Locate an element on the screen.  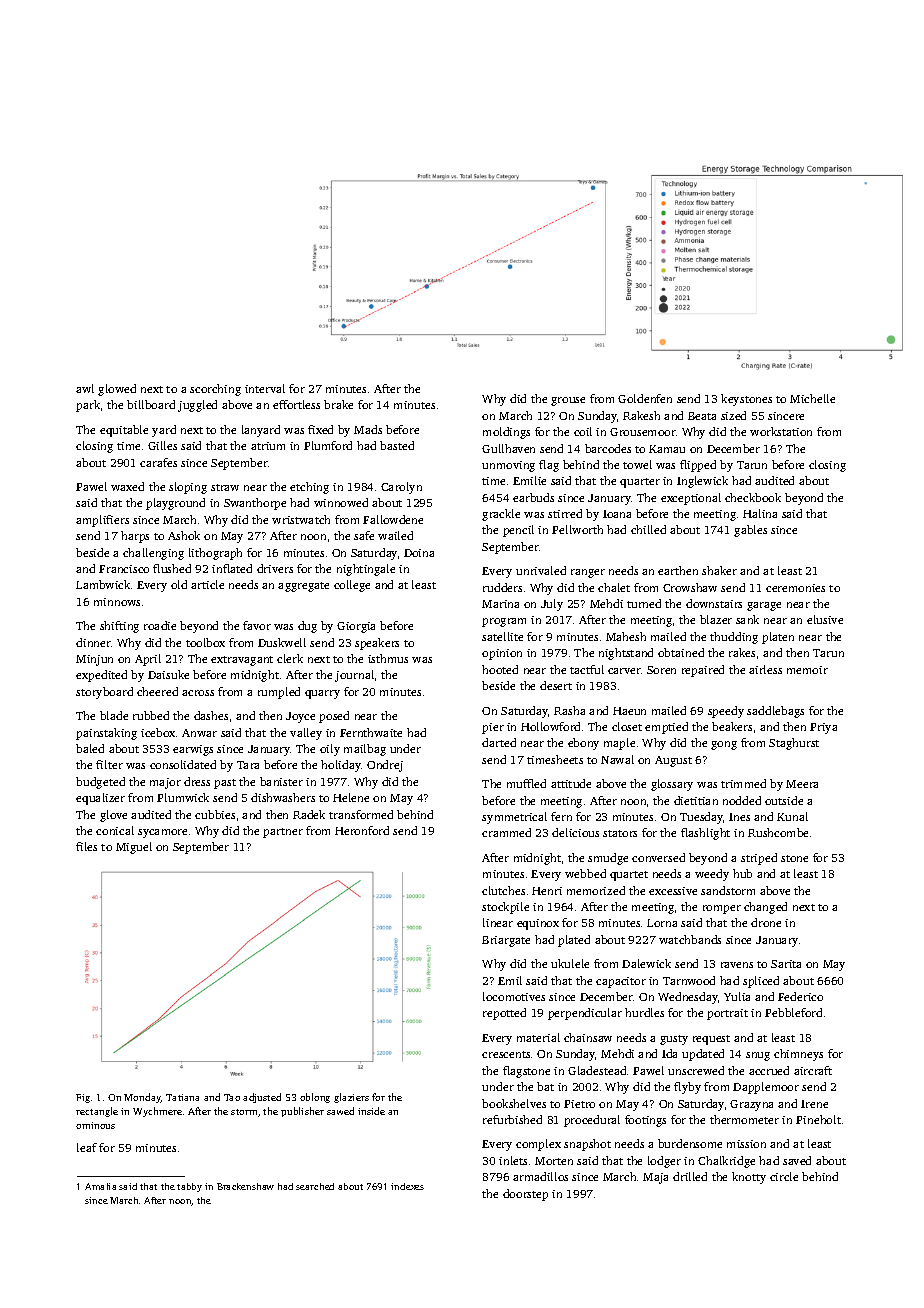
straw is located at coordinates (225, 487).
